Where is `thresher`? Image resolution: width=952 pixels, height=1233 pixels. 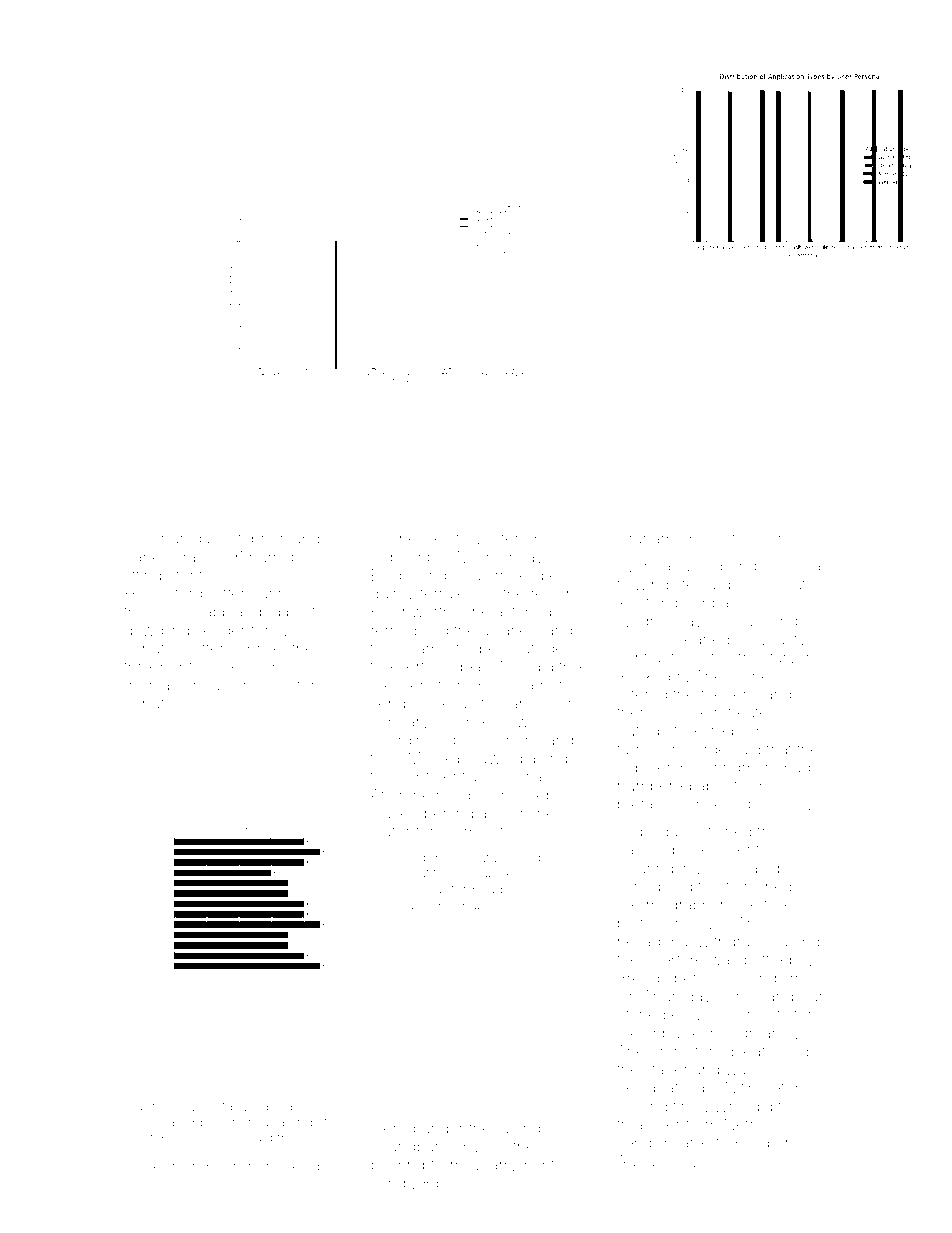
thresher is located at coordinates (153, 667).
